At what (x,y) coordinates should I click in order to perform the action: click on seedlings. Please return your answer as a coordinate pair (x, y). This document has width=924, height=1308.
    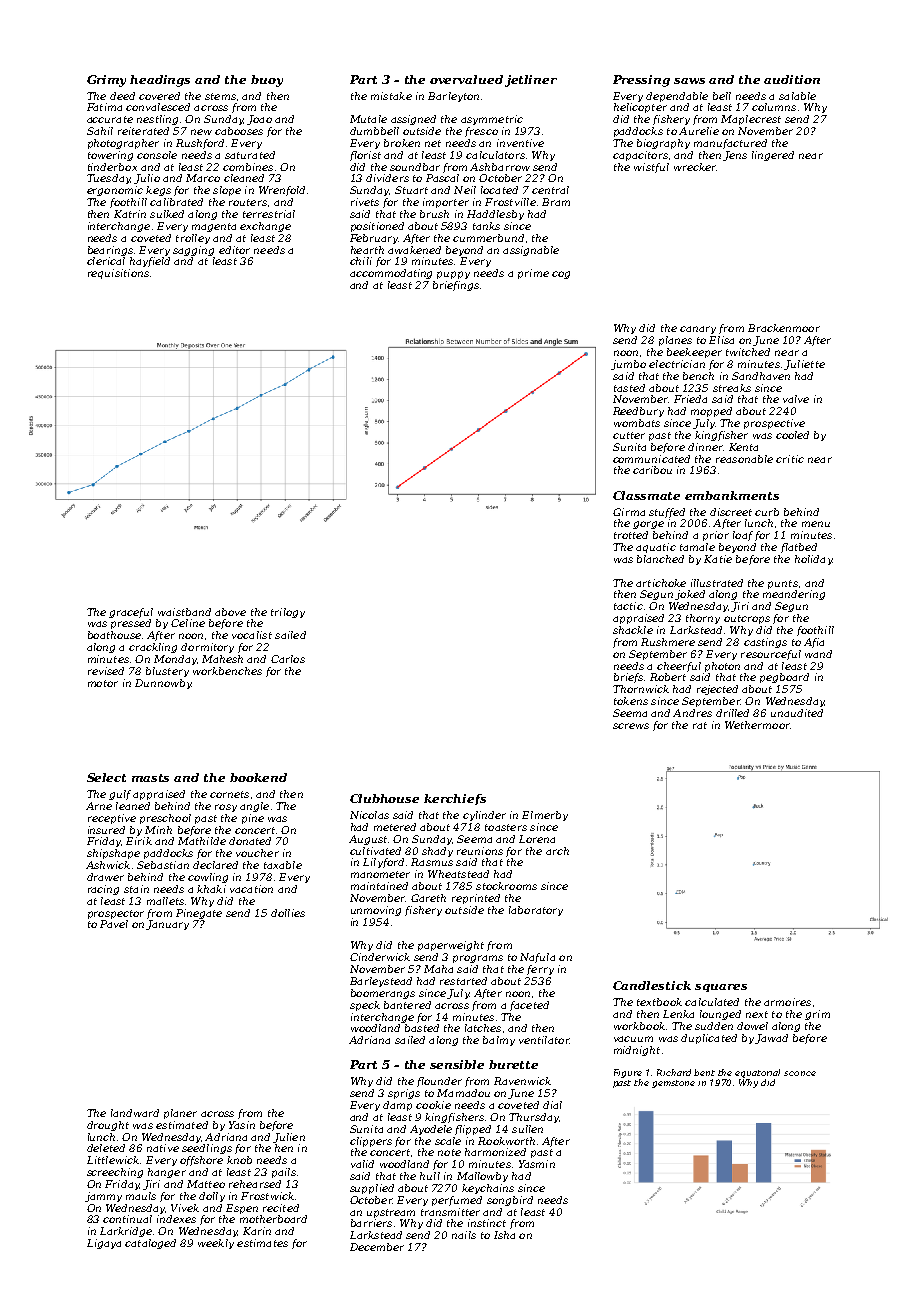
    Looking at the image, I should click on (207, 1149).
